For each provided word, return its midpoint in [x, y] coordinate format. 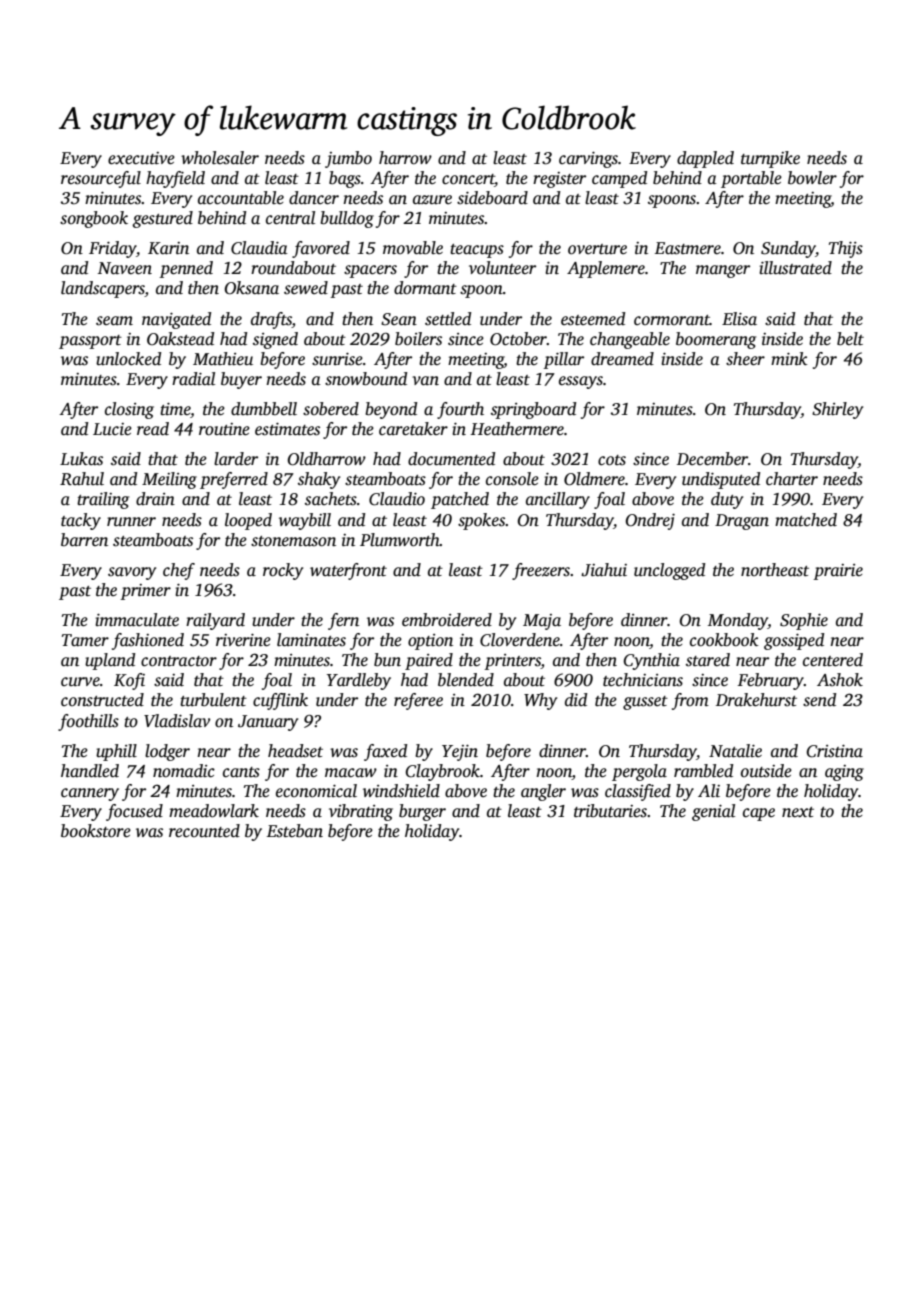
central [290, 218]
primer [145, 592]
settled [448, 319]
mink [789, 359]
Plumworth [400, 540]
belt [850, 339]
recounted [204, 831]
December [712, 459]
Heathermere [517, 429]
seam [114, 321]
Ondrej [650, 521]
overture [597, 249]
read [153, 429]
